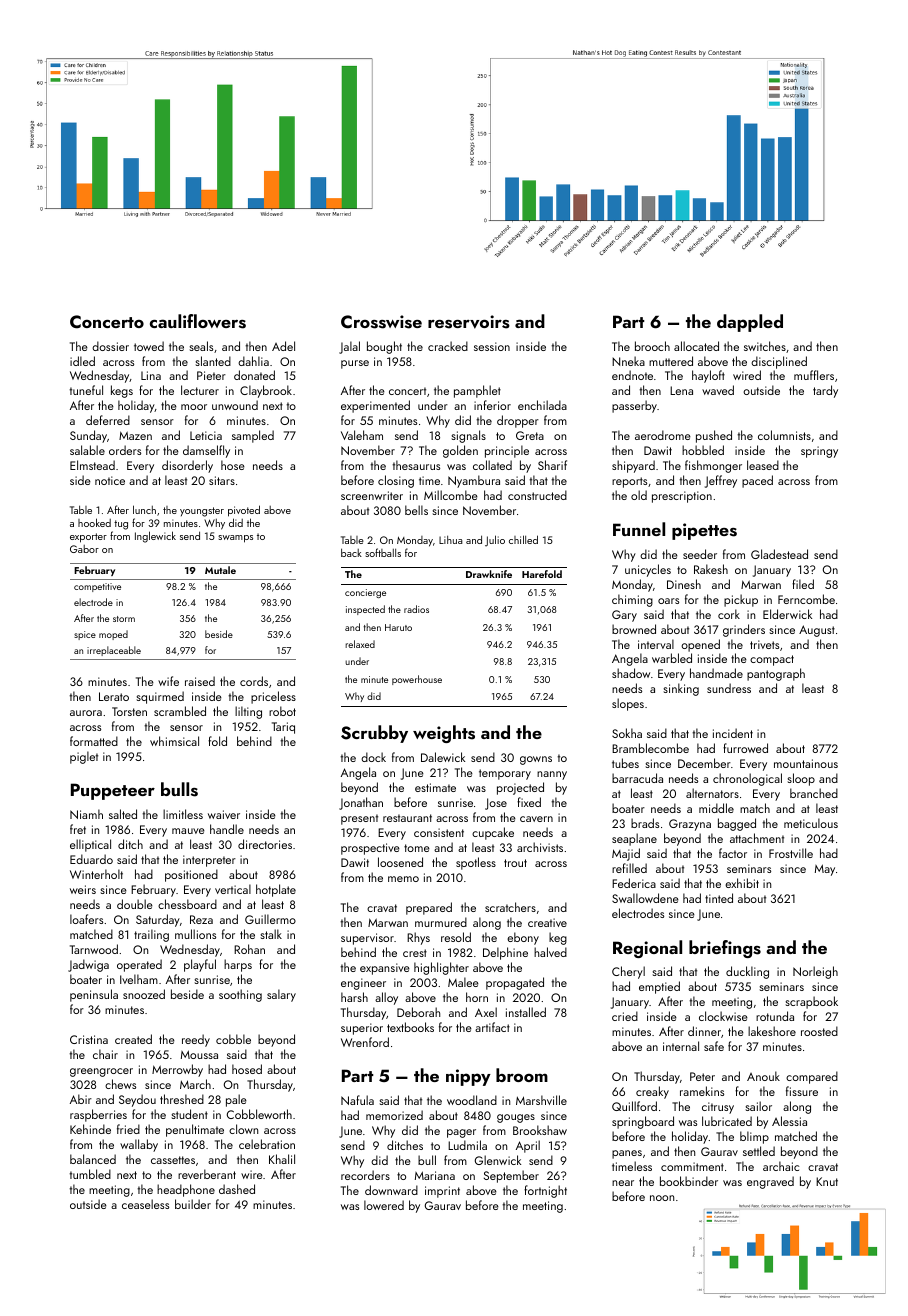 Image resolution: width=908 pixels, height=1316 pixels. I want to click on cauliflowers, so click(198, 321).
